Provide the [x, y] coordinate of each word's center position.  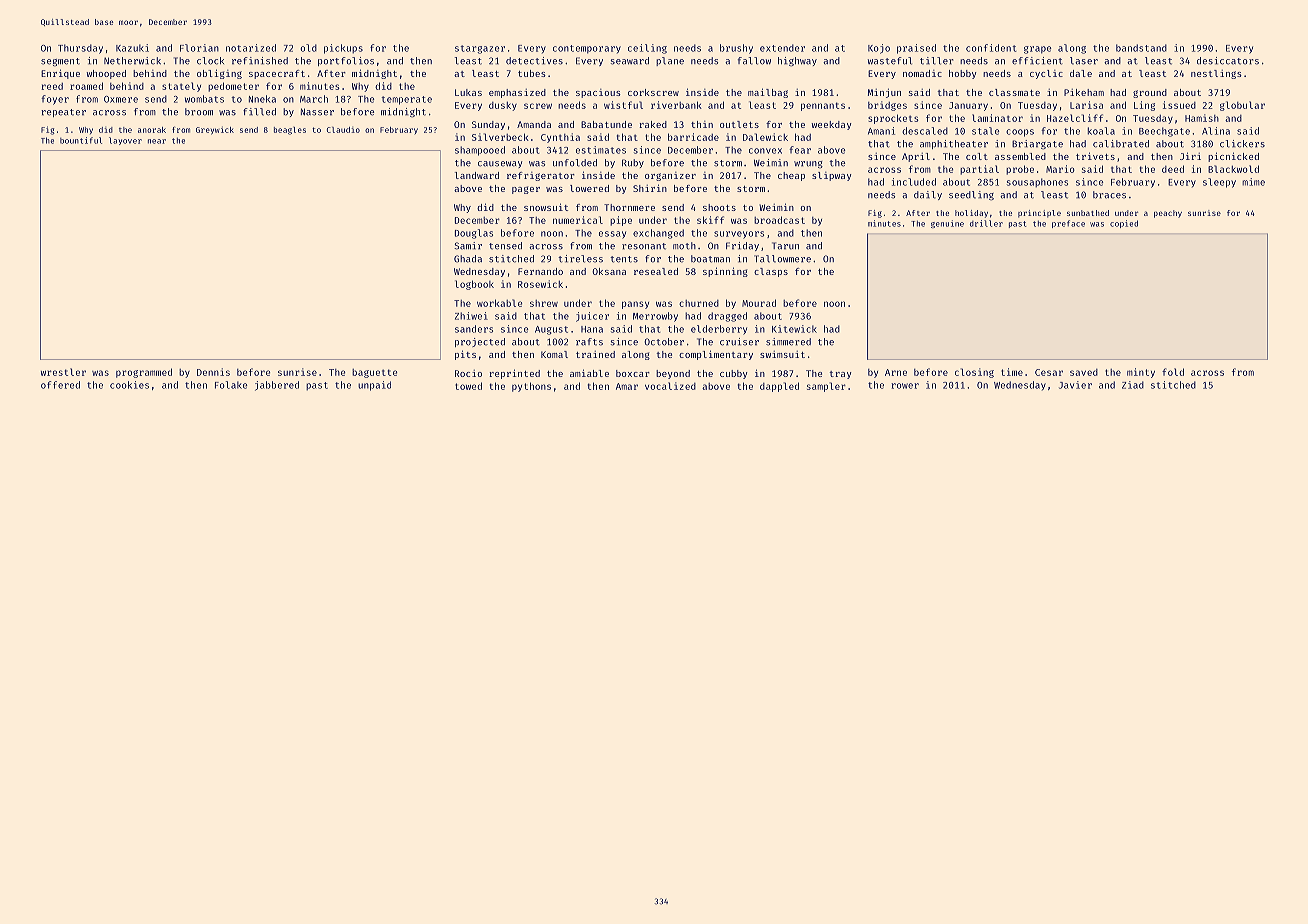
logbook [474, 285]
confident [991, 48]
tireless [580, 259]
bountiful [81, 140]
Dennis [213, 372]
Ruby [633, 163]
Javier [1075, 385]
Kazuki [132, 48]
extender [782, 48]
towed [468, 386]
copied [1124, 224]
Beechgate [1164, 132]
